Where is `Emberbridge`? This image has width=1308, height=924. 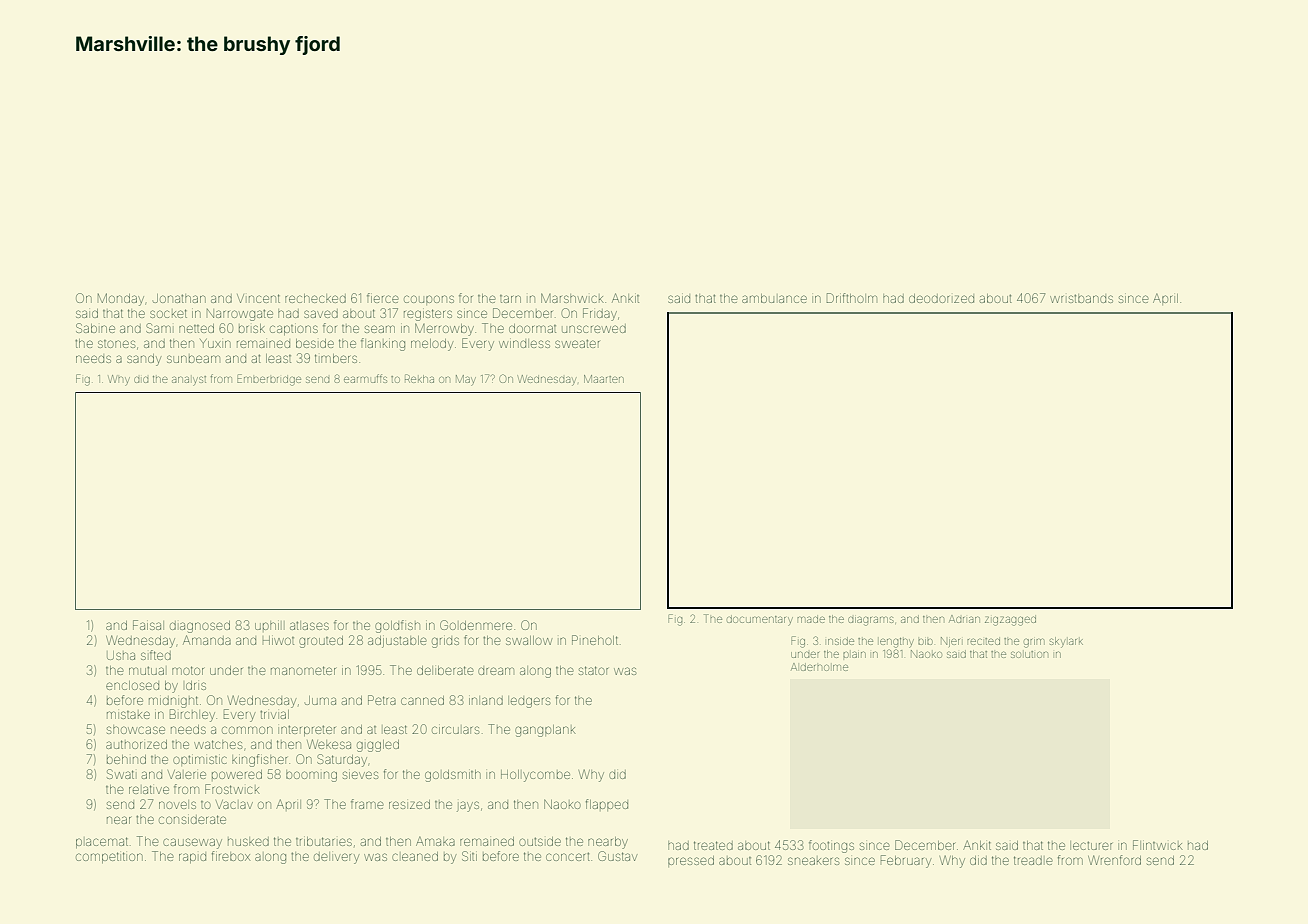 Emberbridge is located at coordinates (269, 380).
